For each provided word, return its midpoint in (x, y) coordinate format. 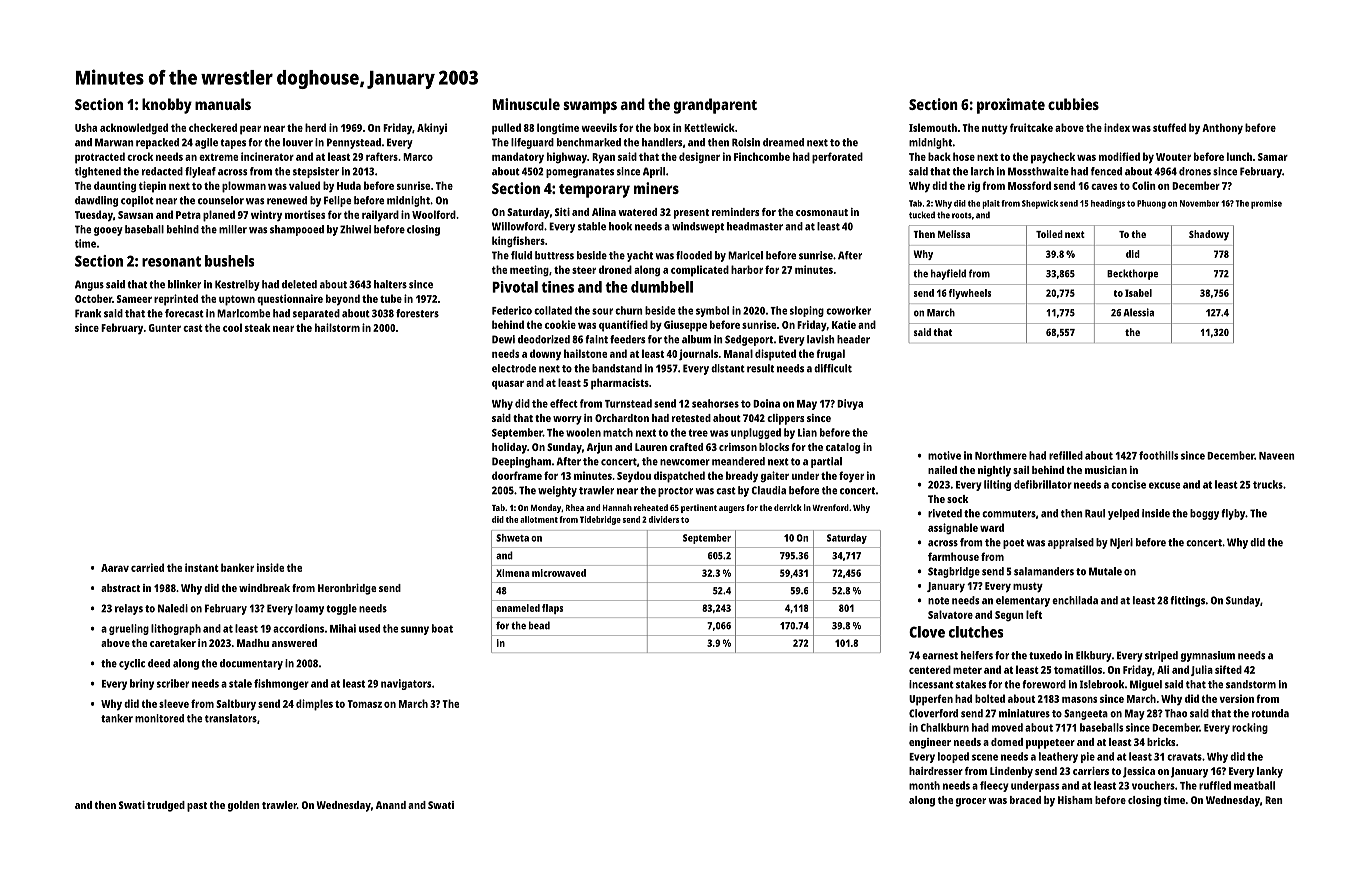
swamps (590, 107)
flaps (552, 609)
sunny (415, 630)
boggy (1204, 514)
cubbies (1073, 104)
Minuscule (526, 104)
